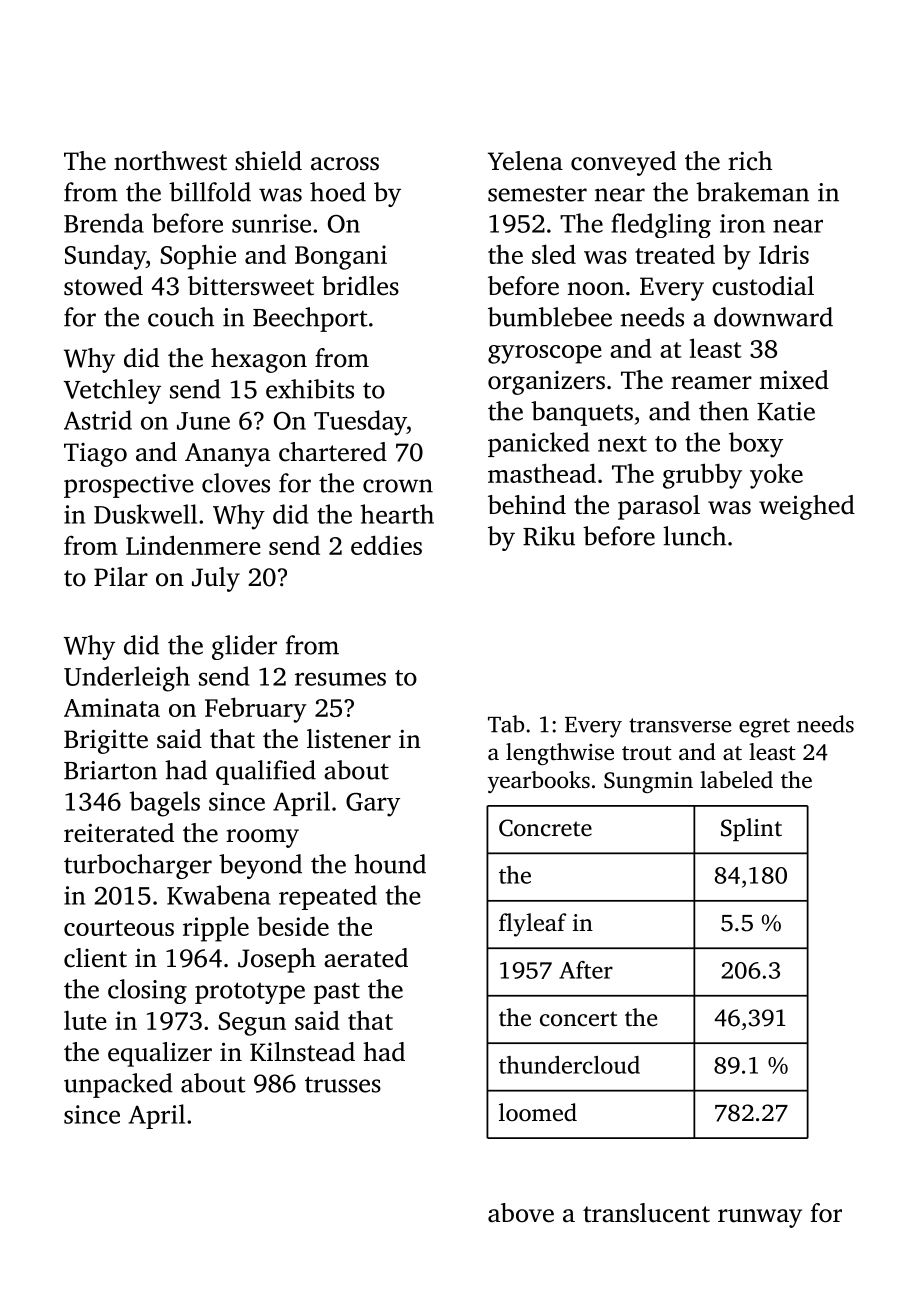 This screenshot has height=1310, width=923. What do you see at coordinates (549, 536) in the screenshot?
I see `Riku` at bounding box center [549, 536].
